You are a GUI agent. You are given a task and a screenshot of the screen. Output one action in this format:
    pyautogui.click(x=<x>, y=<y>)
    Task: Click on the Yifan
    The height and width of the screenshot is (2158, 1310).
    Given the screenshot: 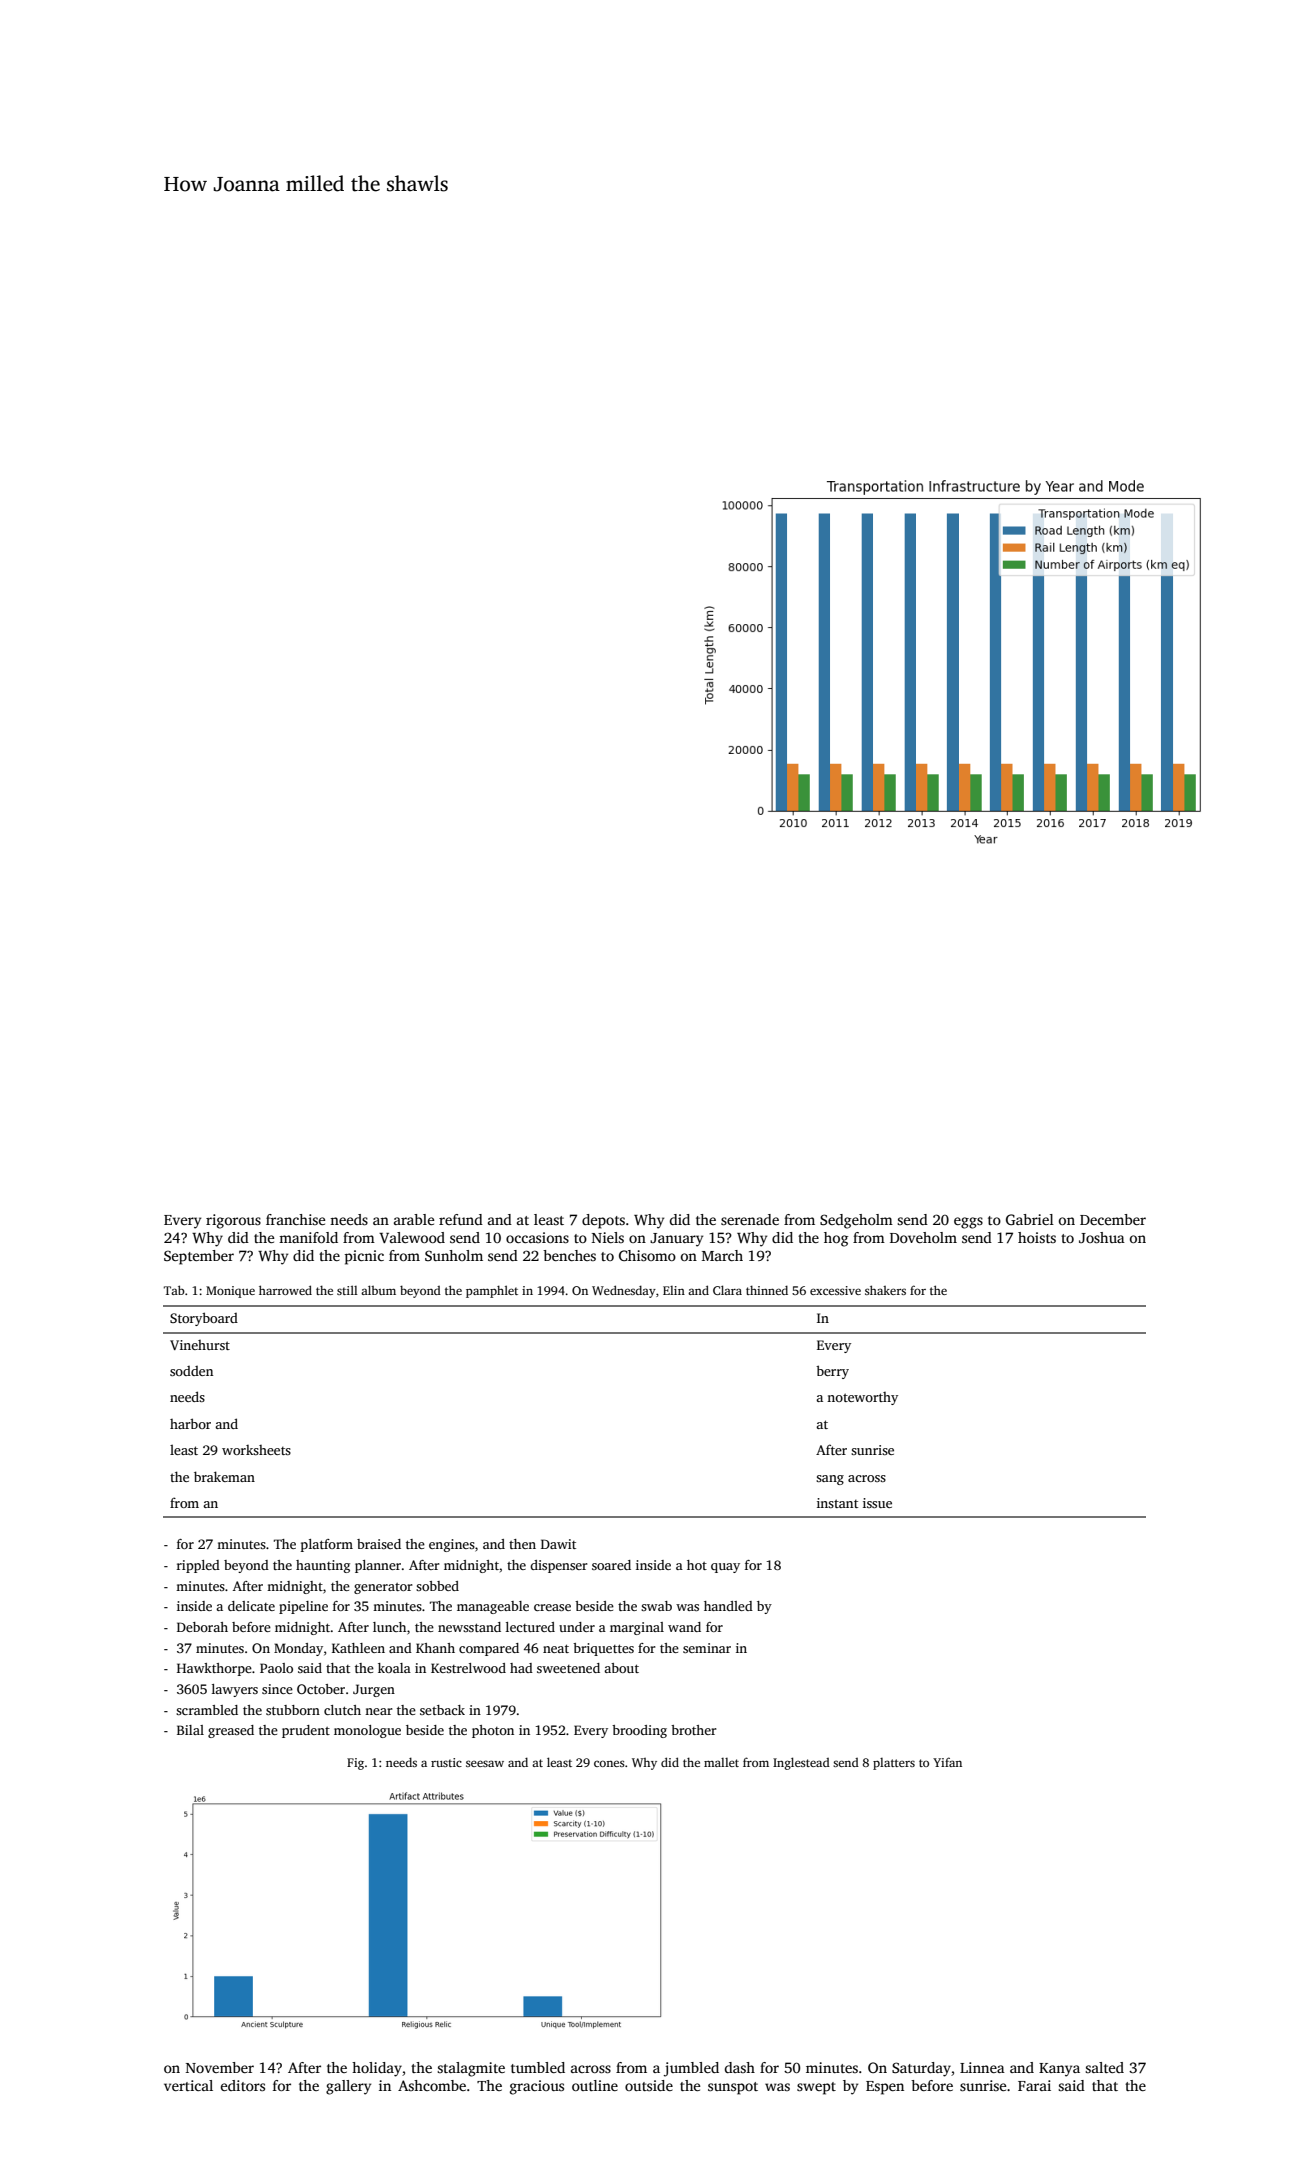 What is the action you would take?
    pyautogui.click(x=947, y=1762)
